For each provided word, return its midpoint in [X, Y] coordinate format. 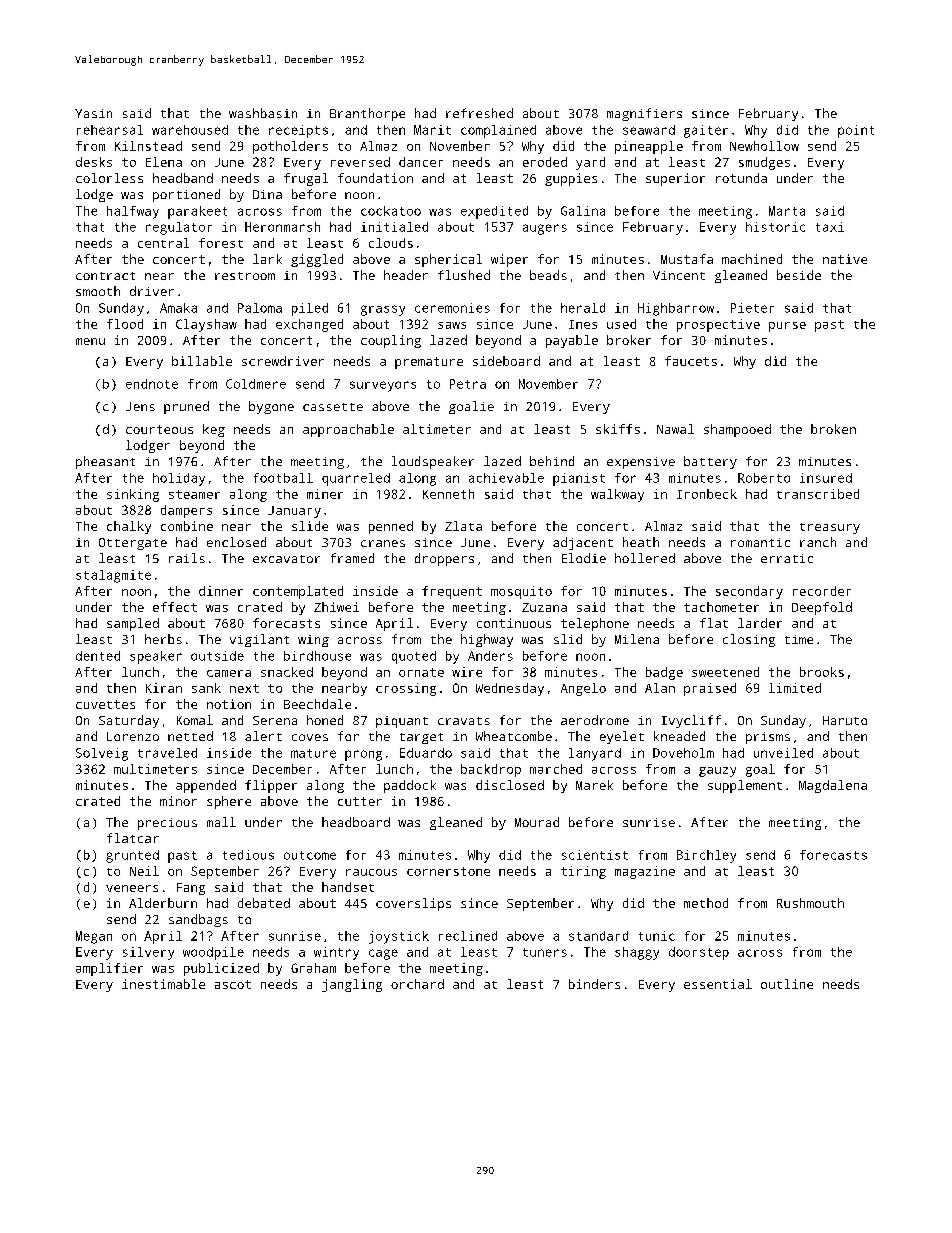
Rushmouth [810, 903]
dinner [221, 591]
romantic [760, 542]
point [856, 131]
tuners [545, 952]
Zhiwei [336, 607]
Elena [164, 162]
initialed [394, 227]
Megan [94, 937]
